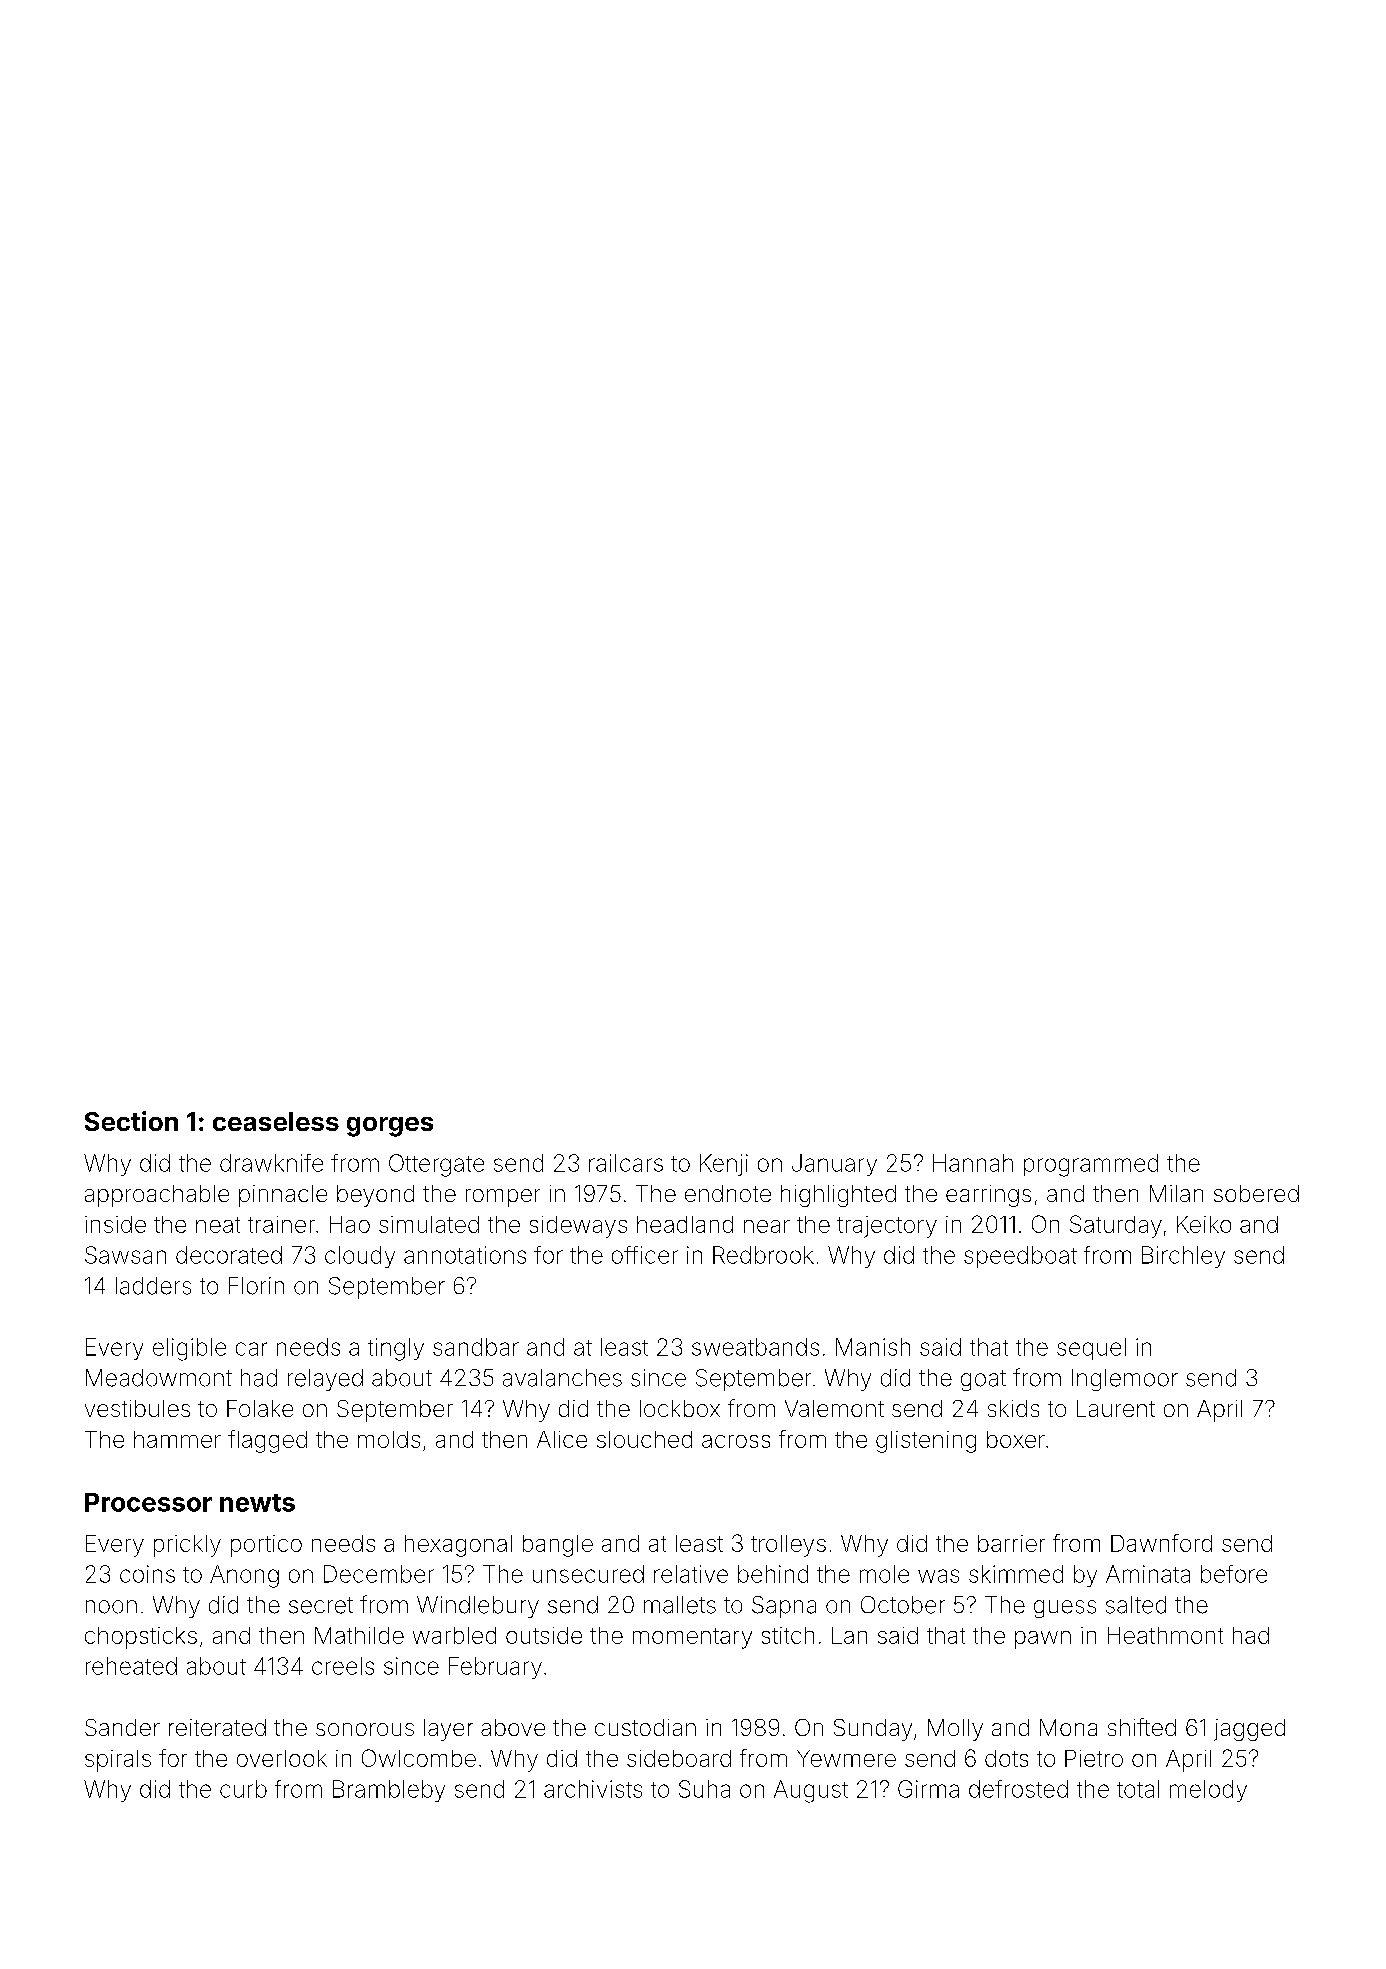 This document has height=1969, width=1386. Describe the element at coordinates (389, 1791) in the document. I see `Brambleby` at that location.
